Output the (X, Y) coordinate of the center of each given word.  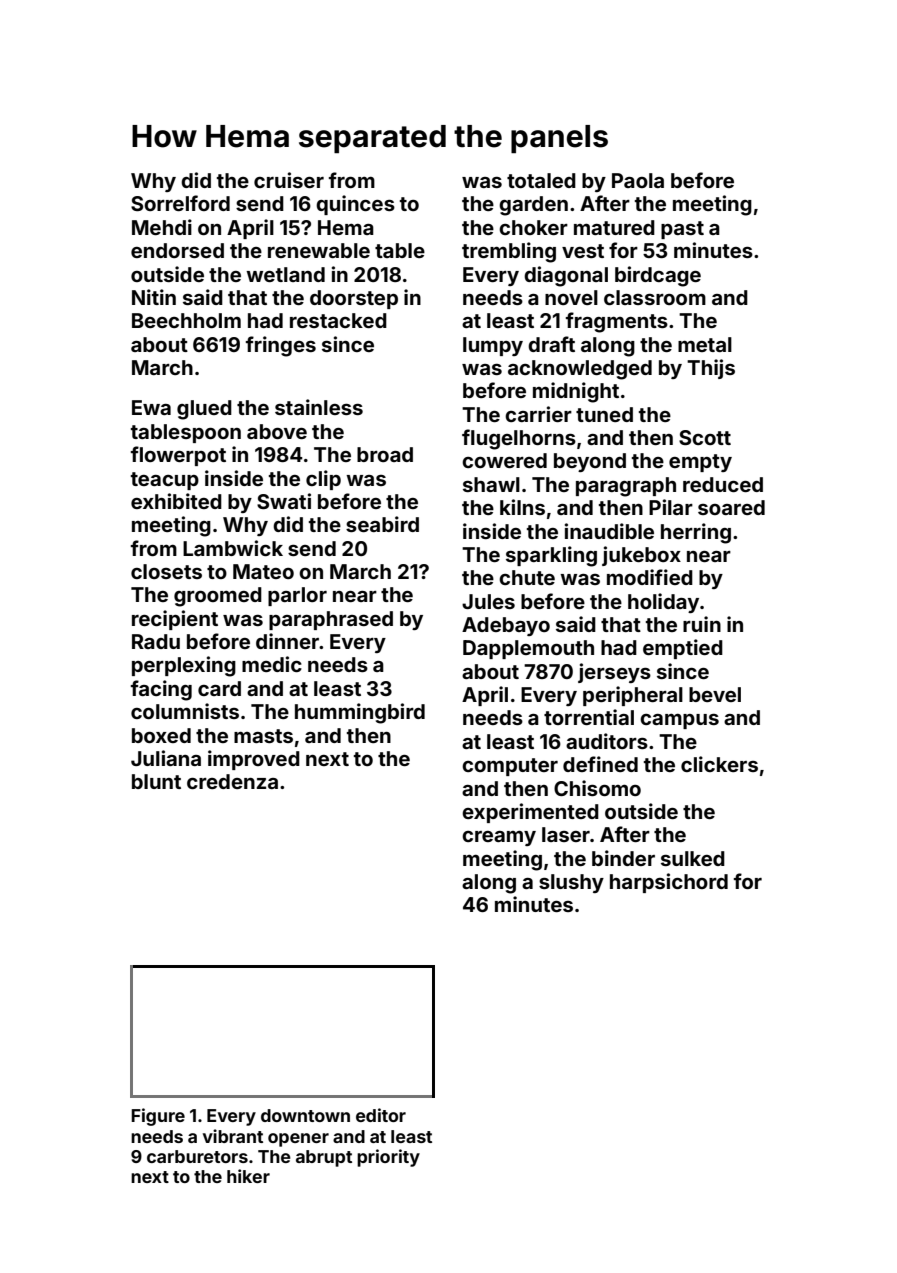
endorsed (177, 250)
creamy (499, 838)
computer (510, 767)
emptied (683, 649)
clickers (719, 764)
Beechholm (186, 320)
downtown (305, 1115)
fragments (617, 322)
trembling (509, 252)
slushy (571, 883)
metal (705, 344)
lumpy (493, 346)
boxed (161, 735)
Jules (488, 601)
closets (166, 571)
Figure (158, 1117)
